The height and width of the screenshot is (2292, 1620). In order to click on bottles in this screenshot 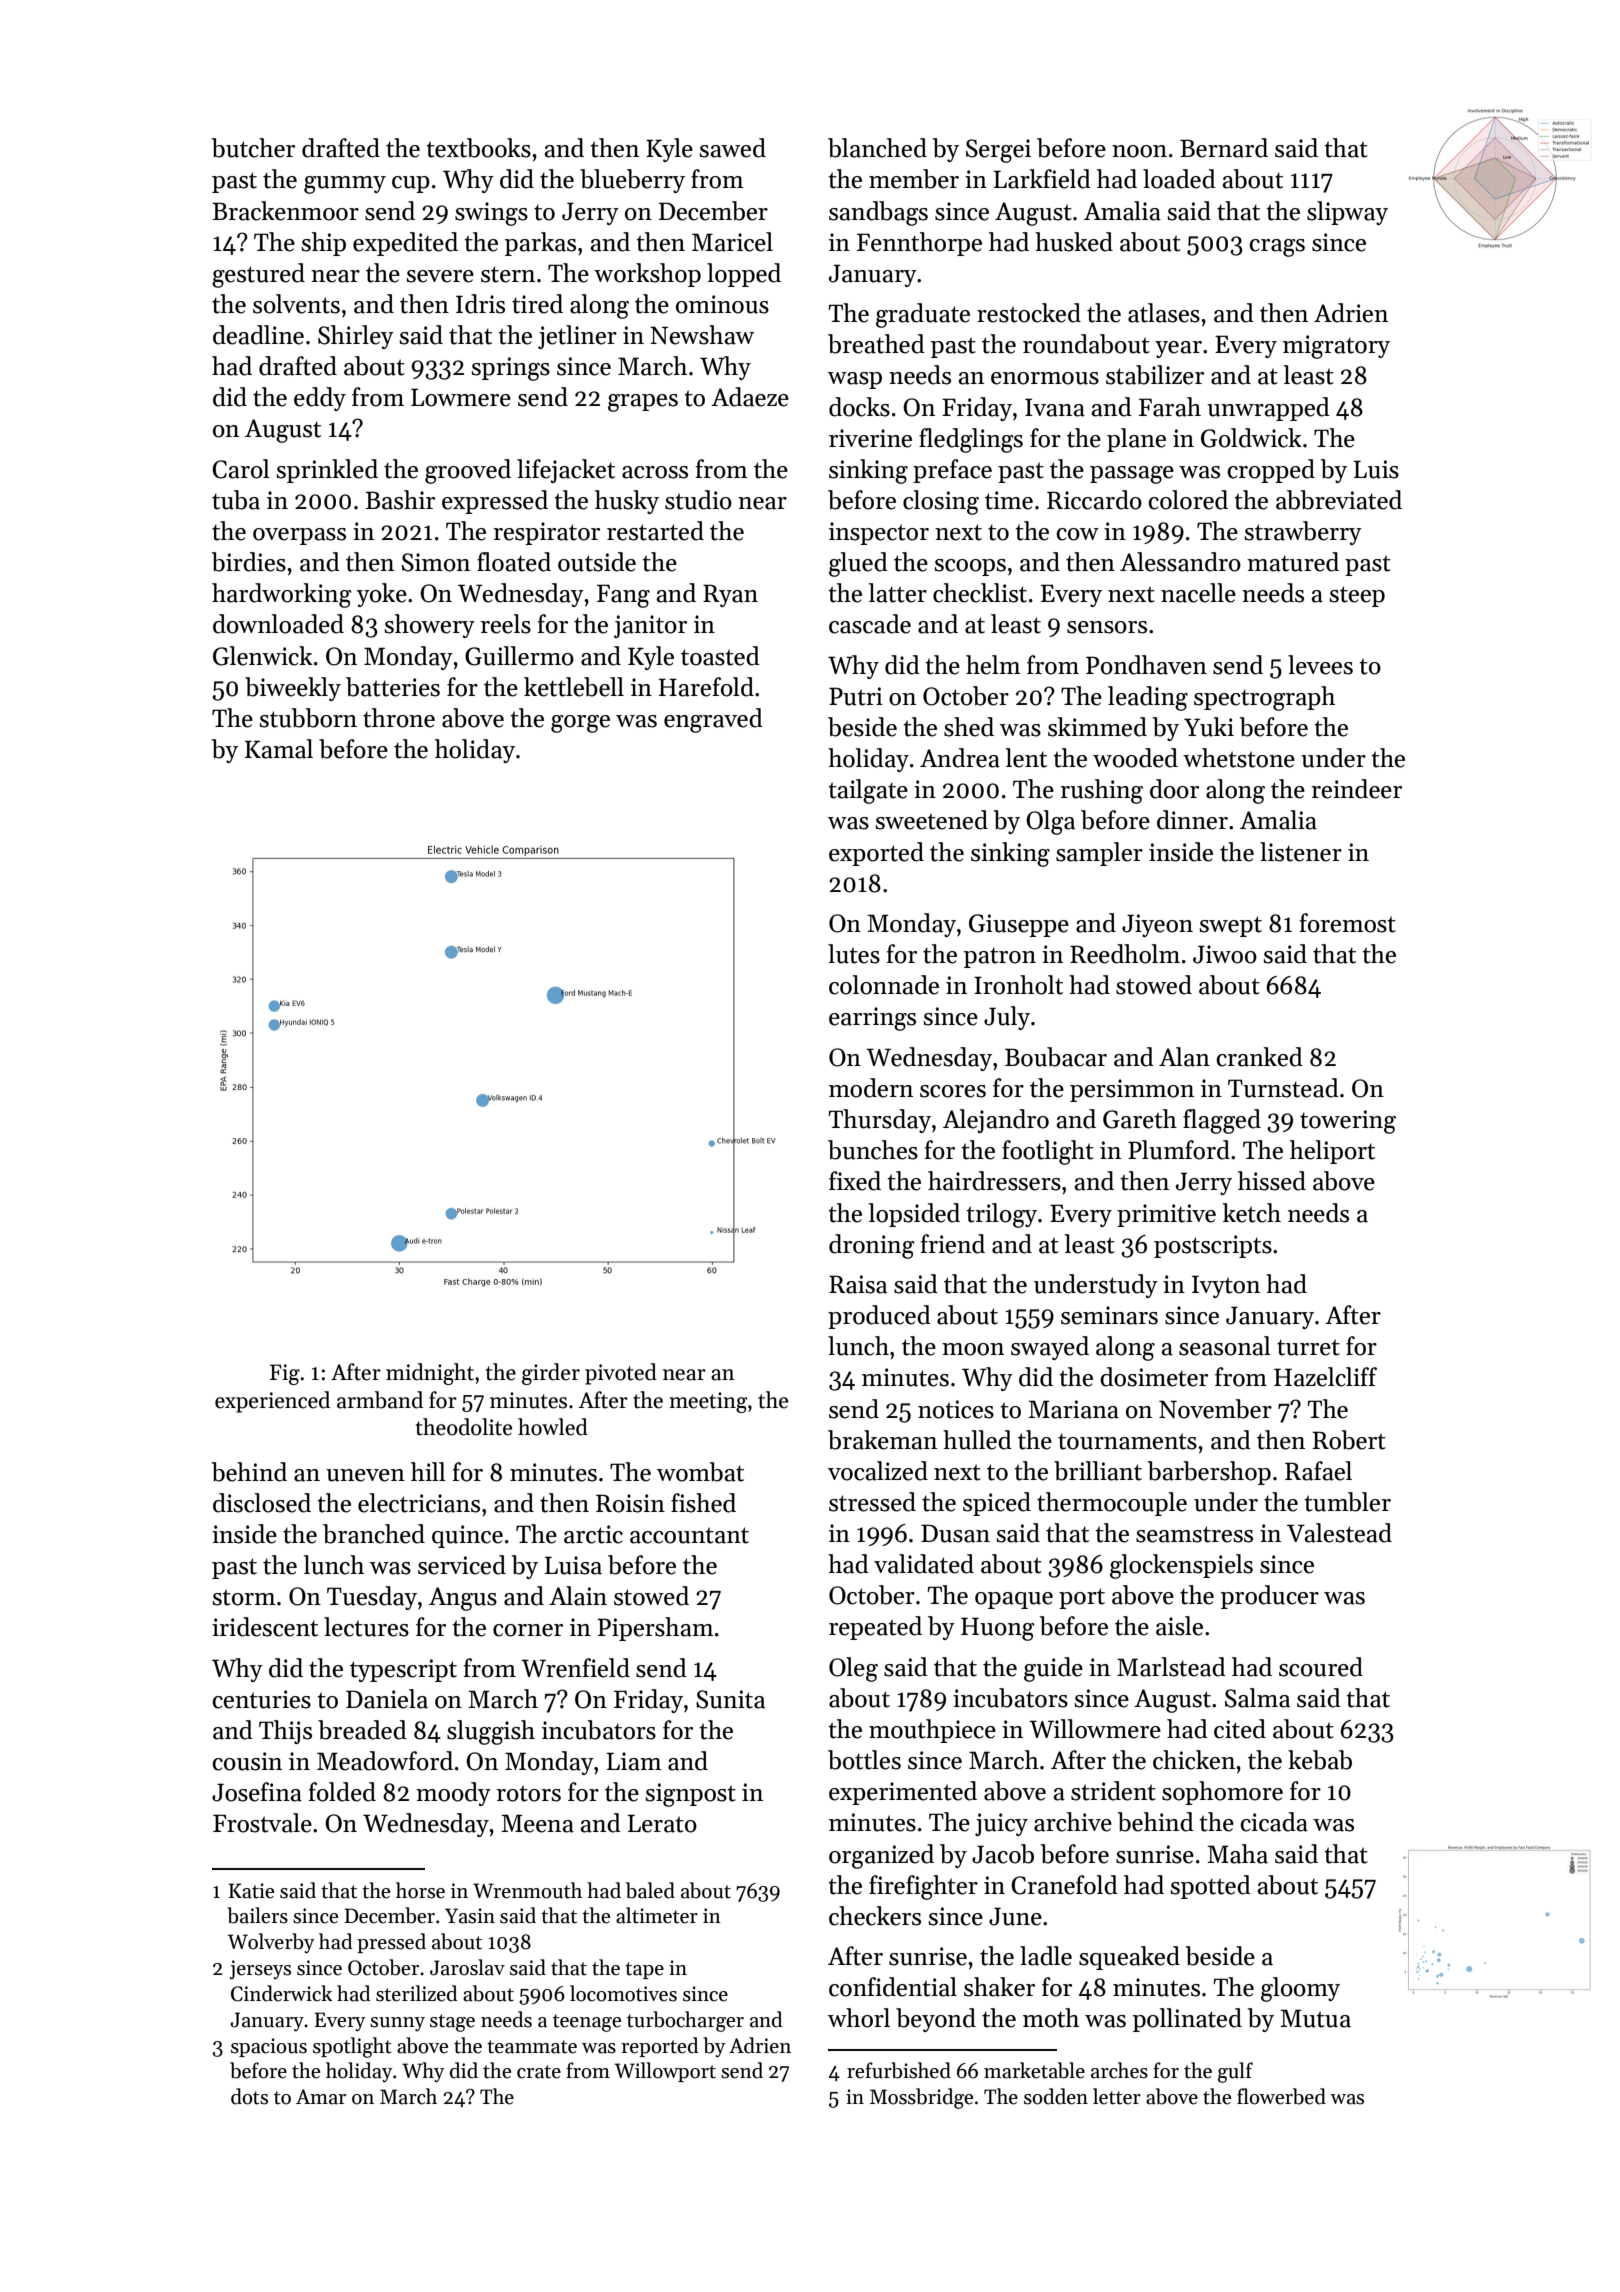, I will do `click(864, 1760)`.
